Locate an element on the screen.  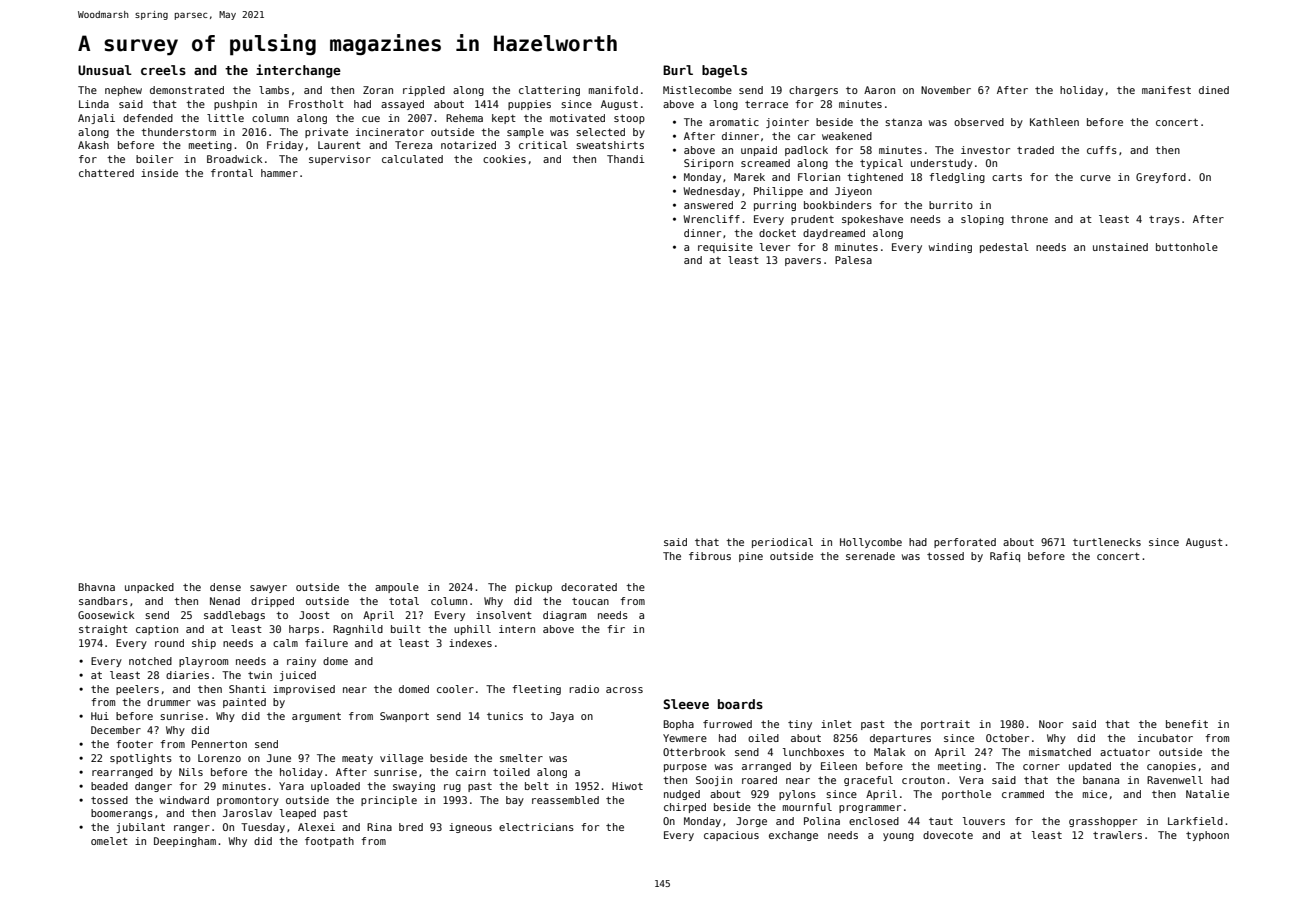
Rafiq is located at coordinates (1005, 557).
